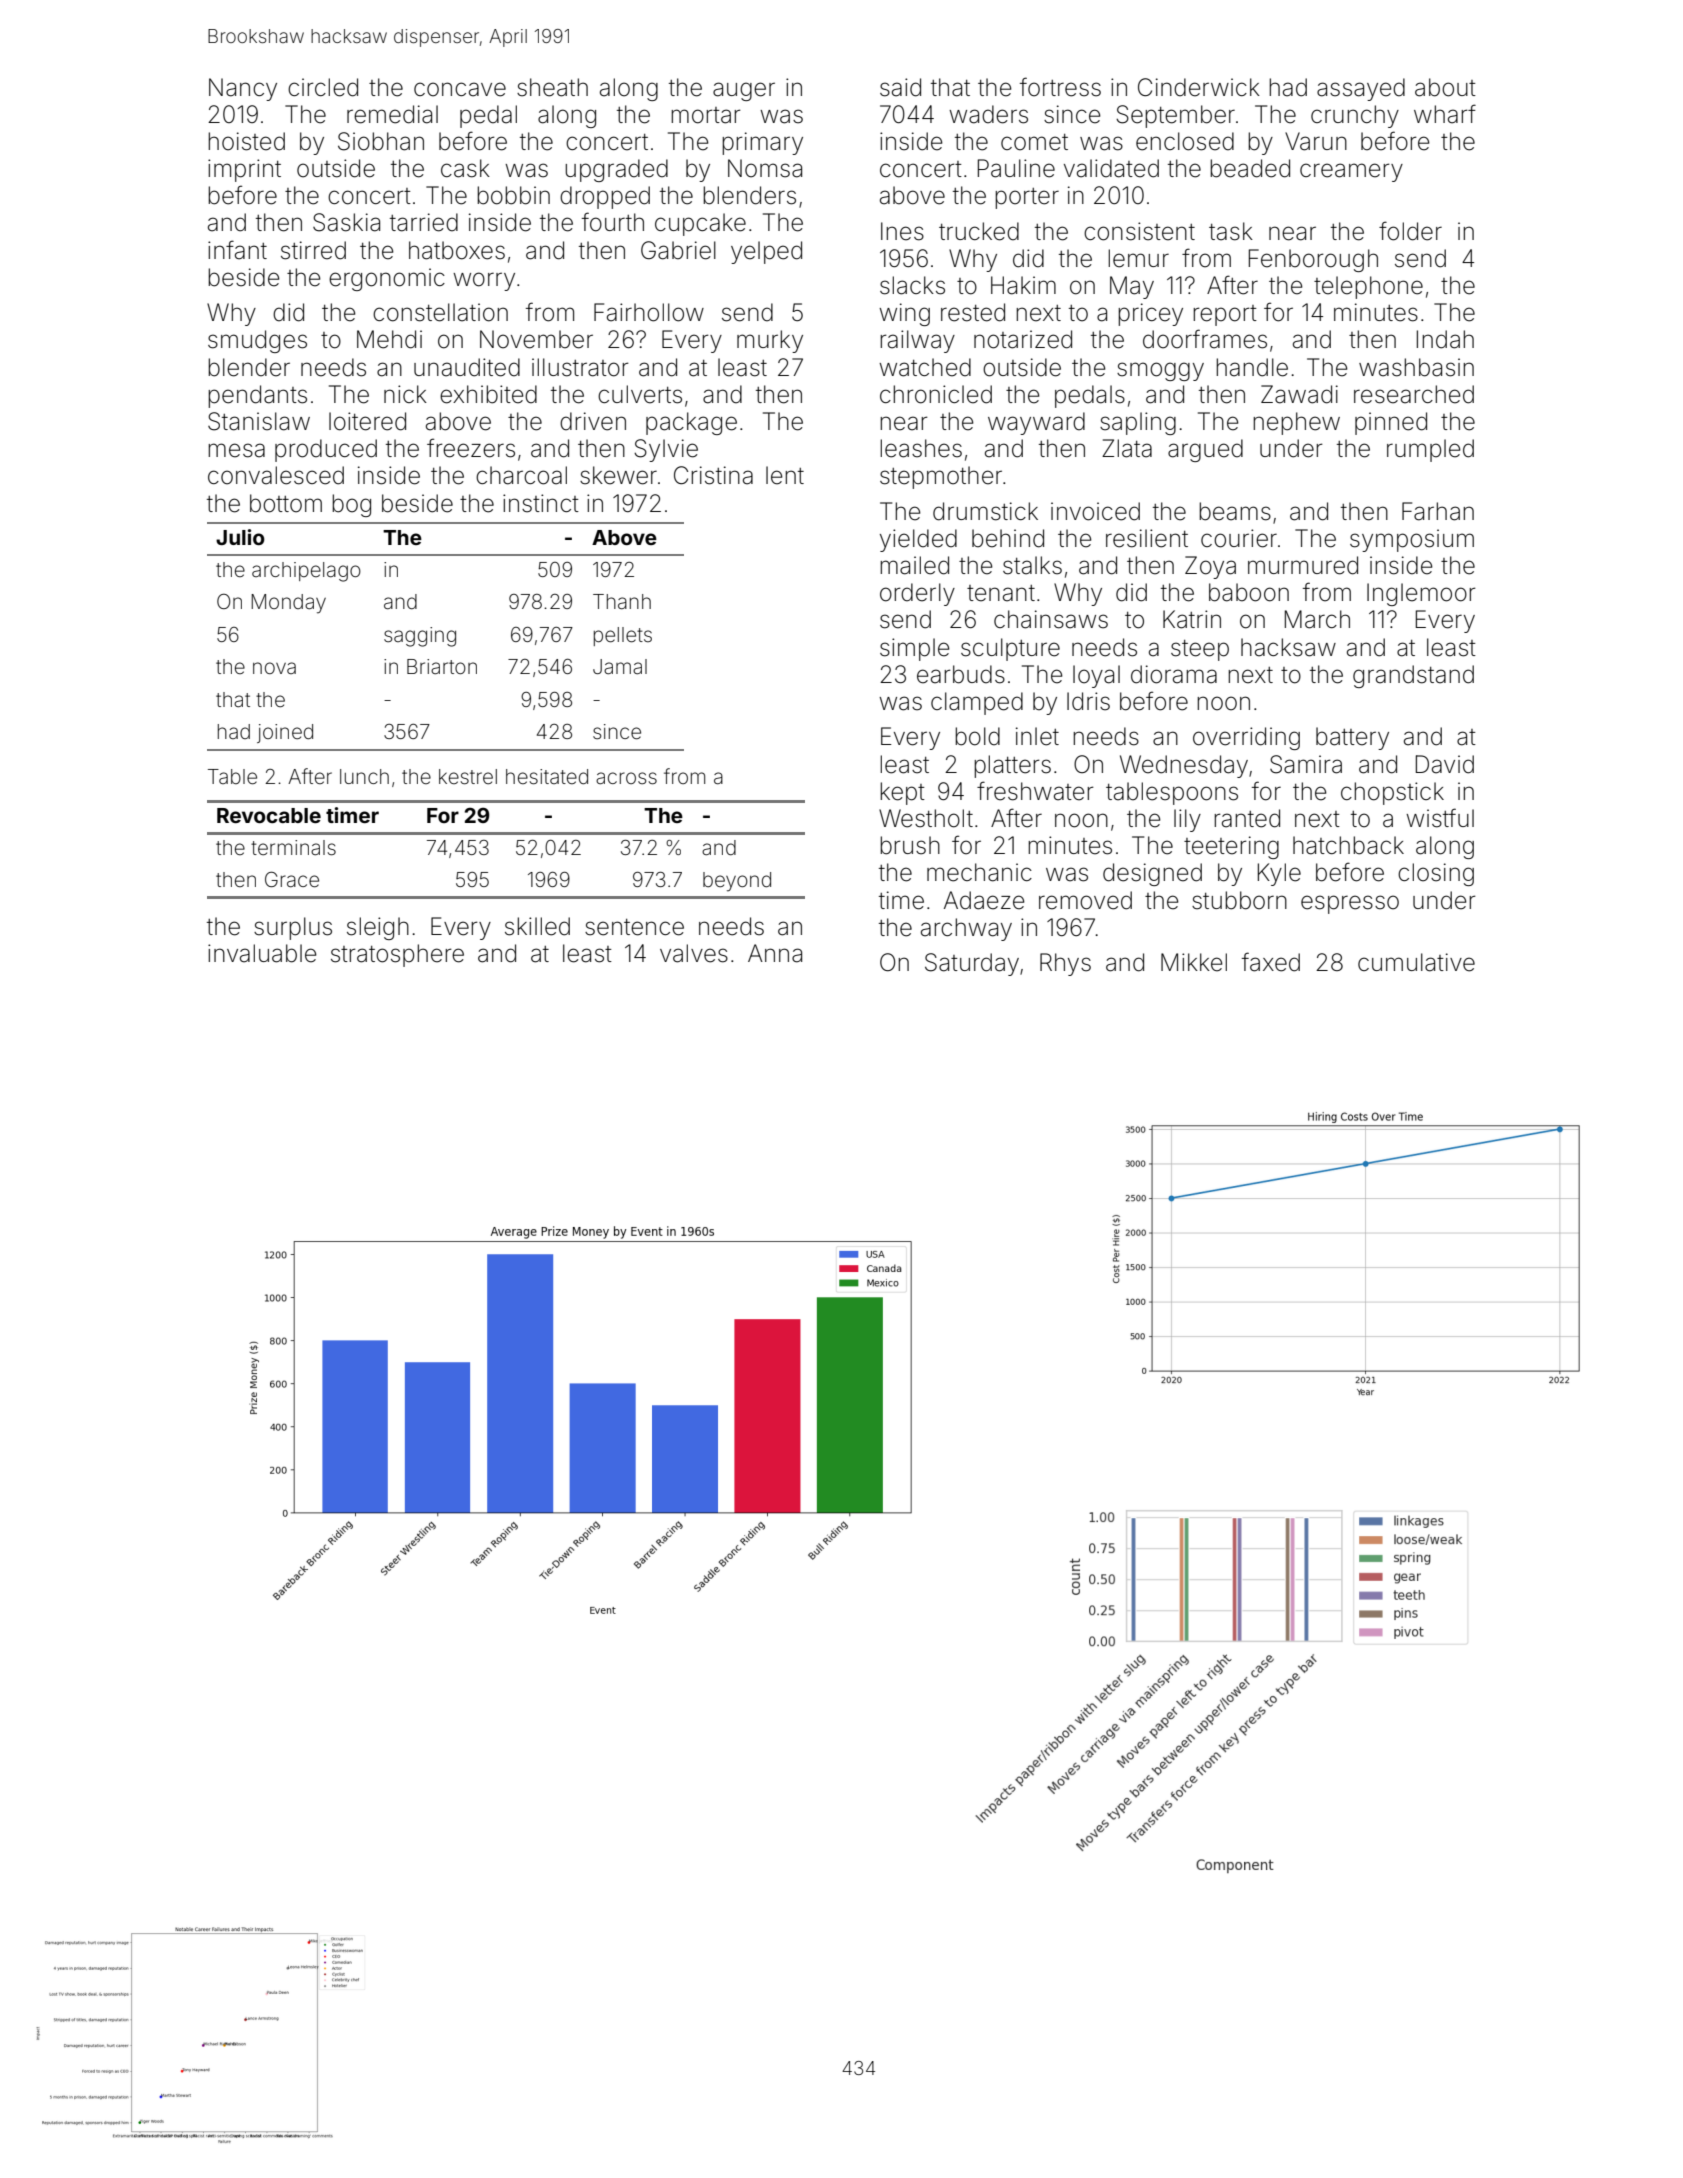 Image resolution: width=1683 pixels, height=2178 pixels. Describe the element at coordinates (306, 572) in the screenshot. I see `archipelago` at that location.
